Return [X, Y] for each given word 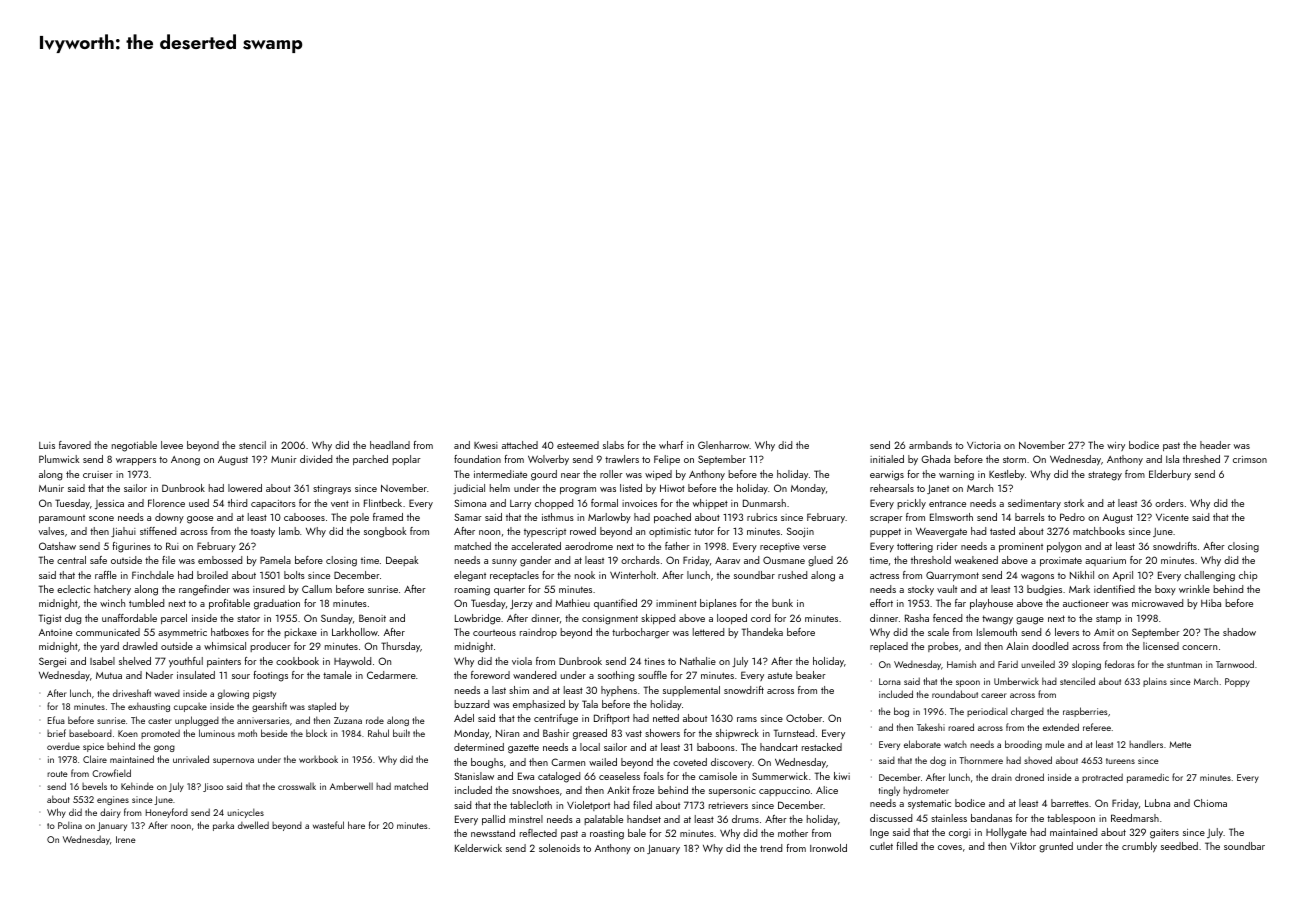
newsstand [493, 833]
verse [814, 547]
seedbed [1179, 846]
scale [938, 632]
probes [943, 647]
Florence [166, 503]
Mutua [109, 675]
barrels [1030, 517]
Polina [70, 825]
